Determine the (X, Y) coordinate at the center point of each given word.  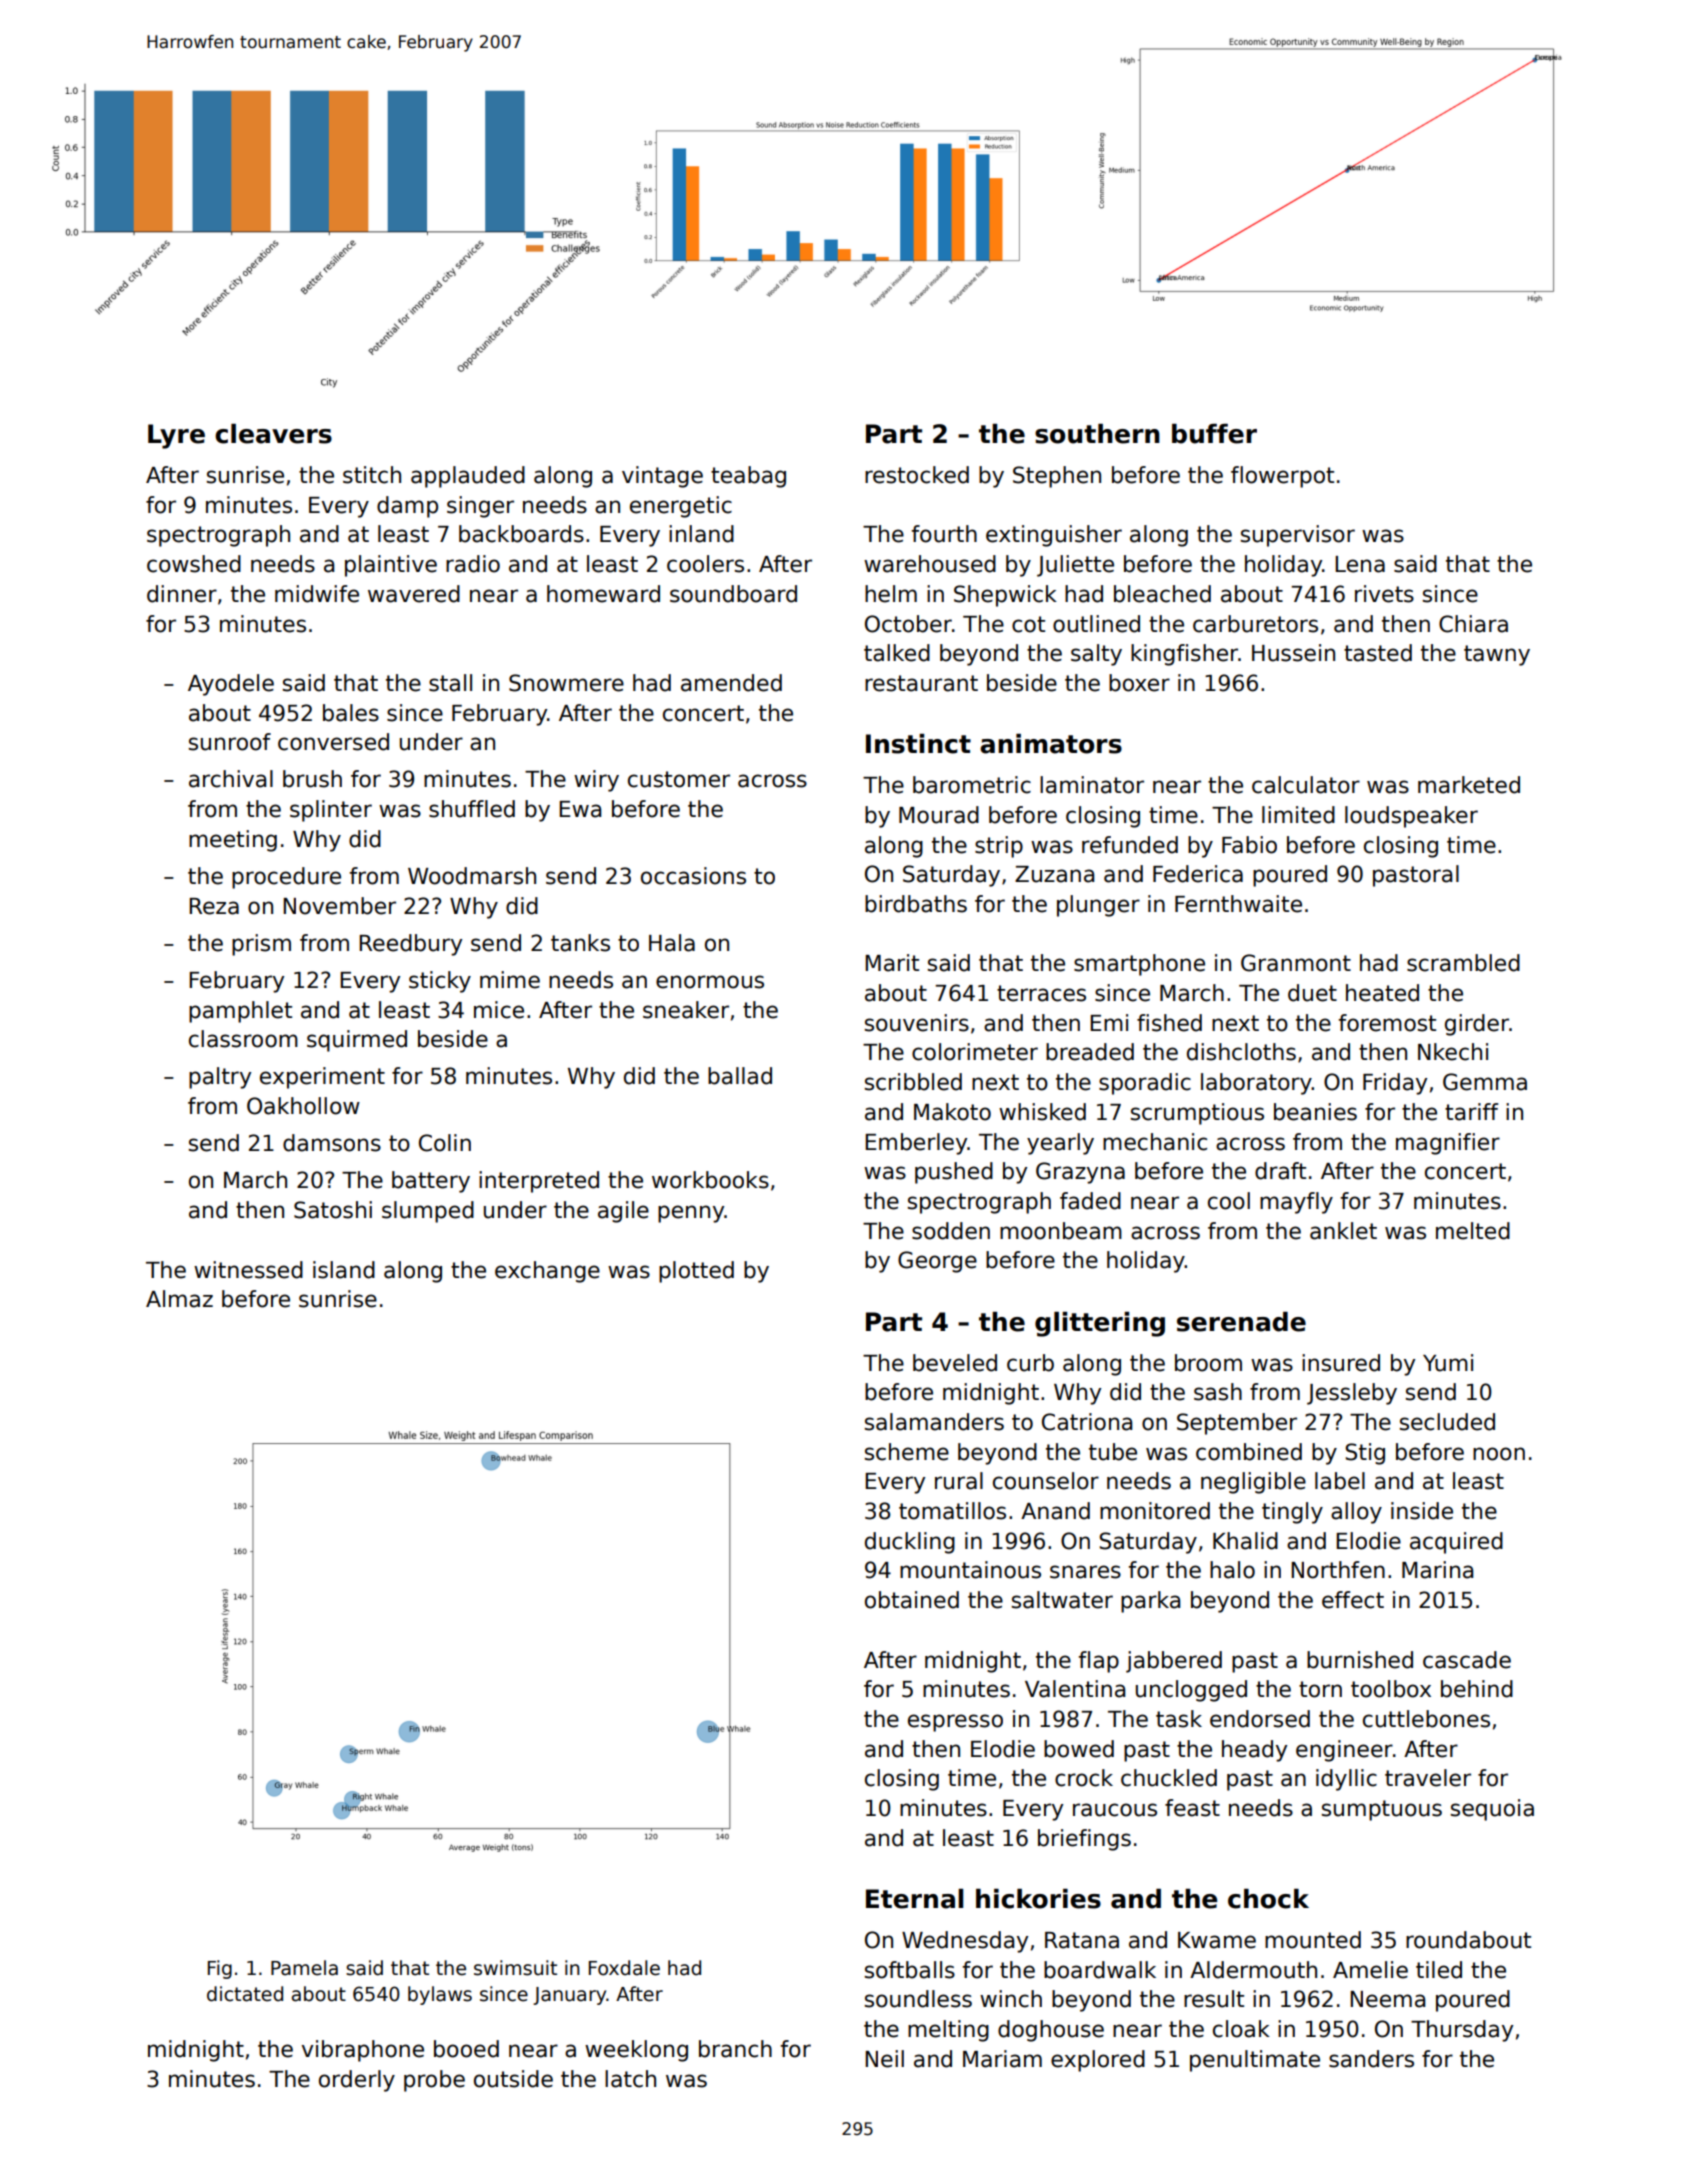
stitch (372, 475)
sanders (1371, 2059)
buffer (1214, 434)
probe (434, 2081)
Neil (884, 2059)
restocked (917, 475)
